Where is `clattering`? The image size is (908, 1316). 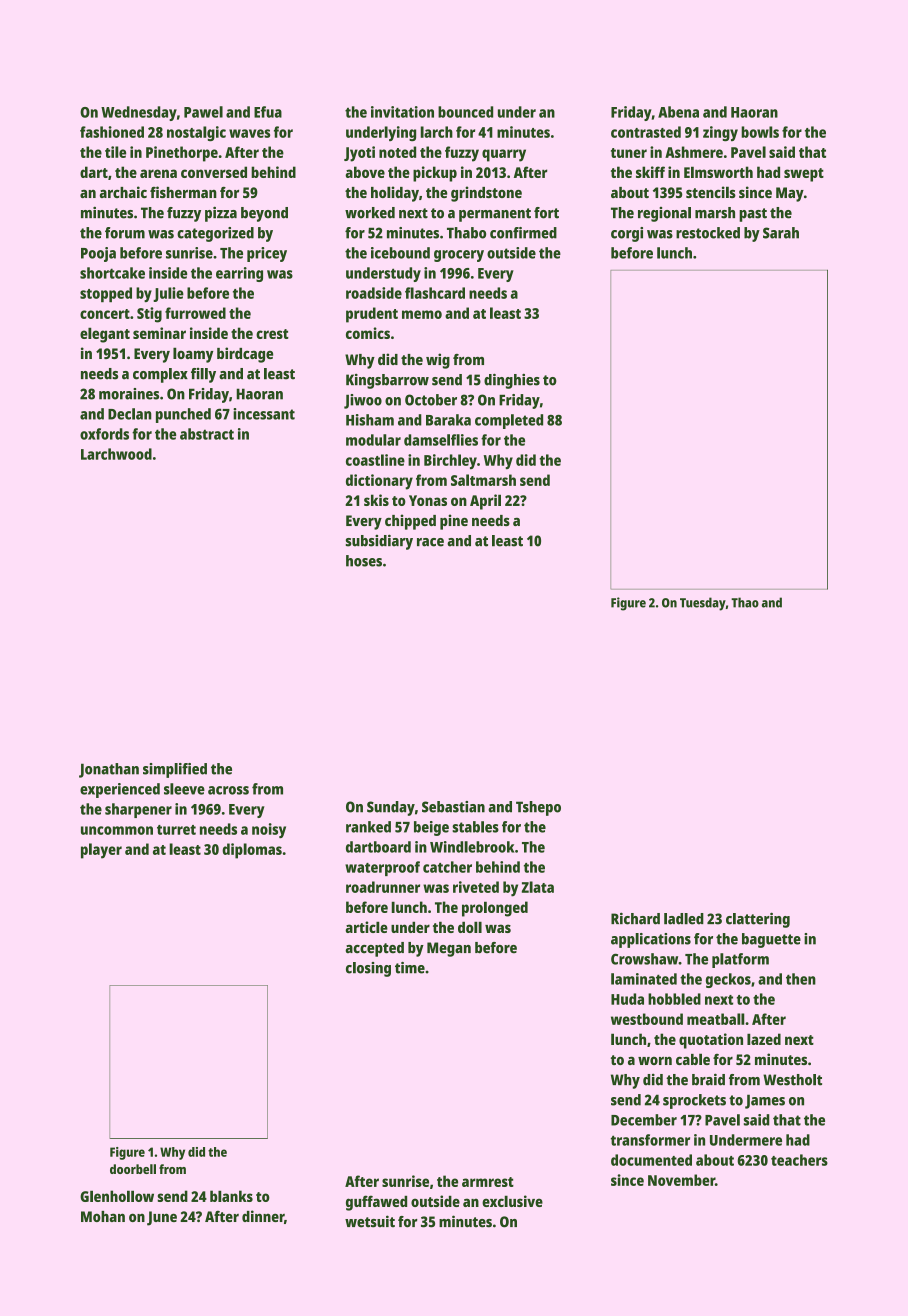
clattering is located at coordinates (758, 920).
